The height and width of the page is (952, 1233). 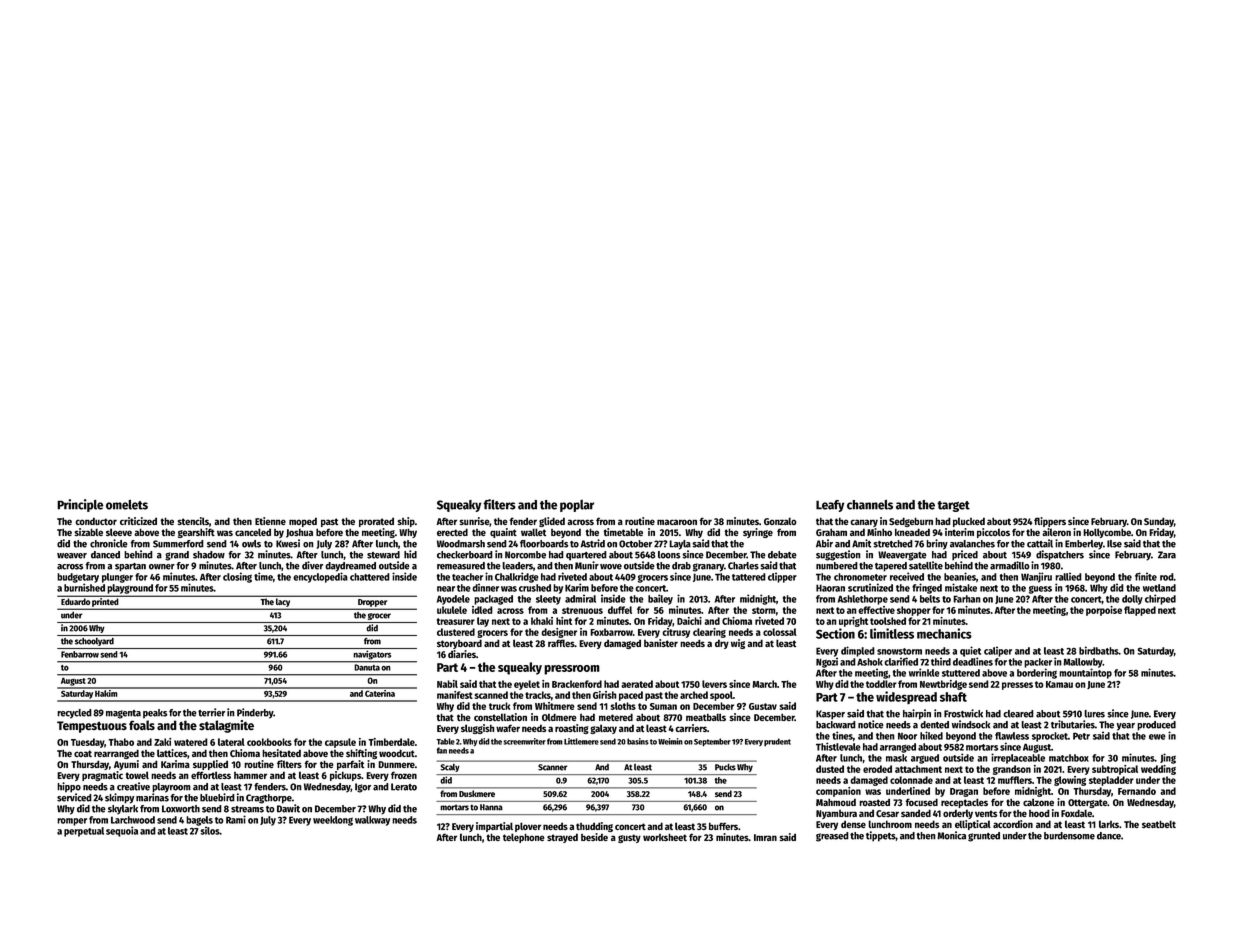 What do you see at coordinates (1159, 522) in the page?
I see `Sunday` at bounding box center [1159, 522].
